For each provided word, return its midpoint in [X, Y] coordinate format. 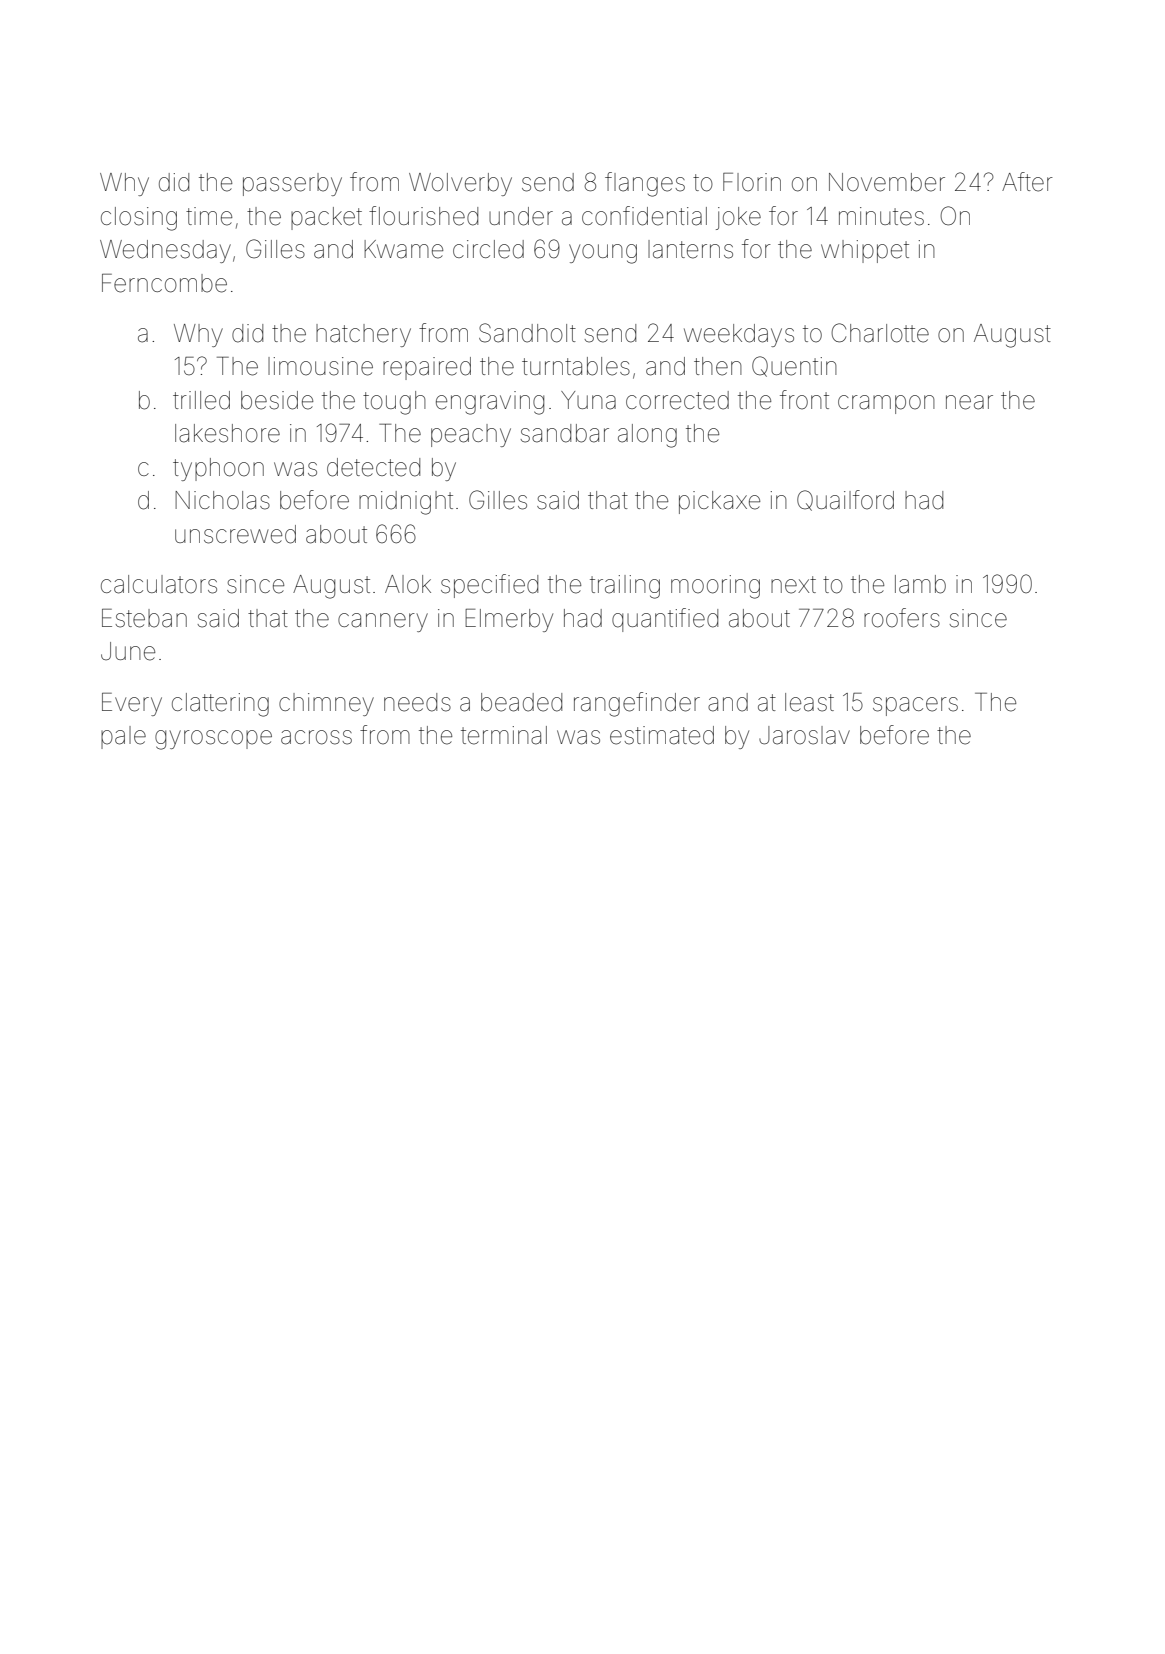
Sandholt [527, 333]
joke [738, 218]
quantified [665, 620]
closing [139, 219]
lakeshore [227, 433]
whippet [865, 251]
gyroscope [213, 740]
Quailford [845, 500]
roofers [902, 618]
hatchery [363, 335]
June [128, 651]
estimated [662, 735]
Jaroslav [804, 735]
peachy [471, 435]
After [1027, 182]
